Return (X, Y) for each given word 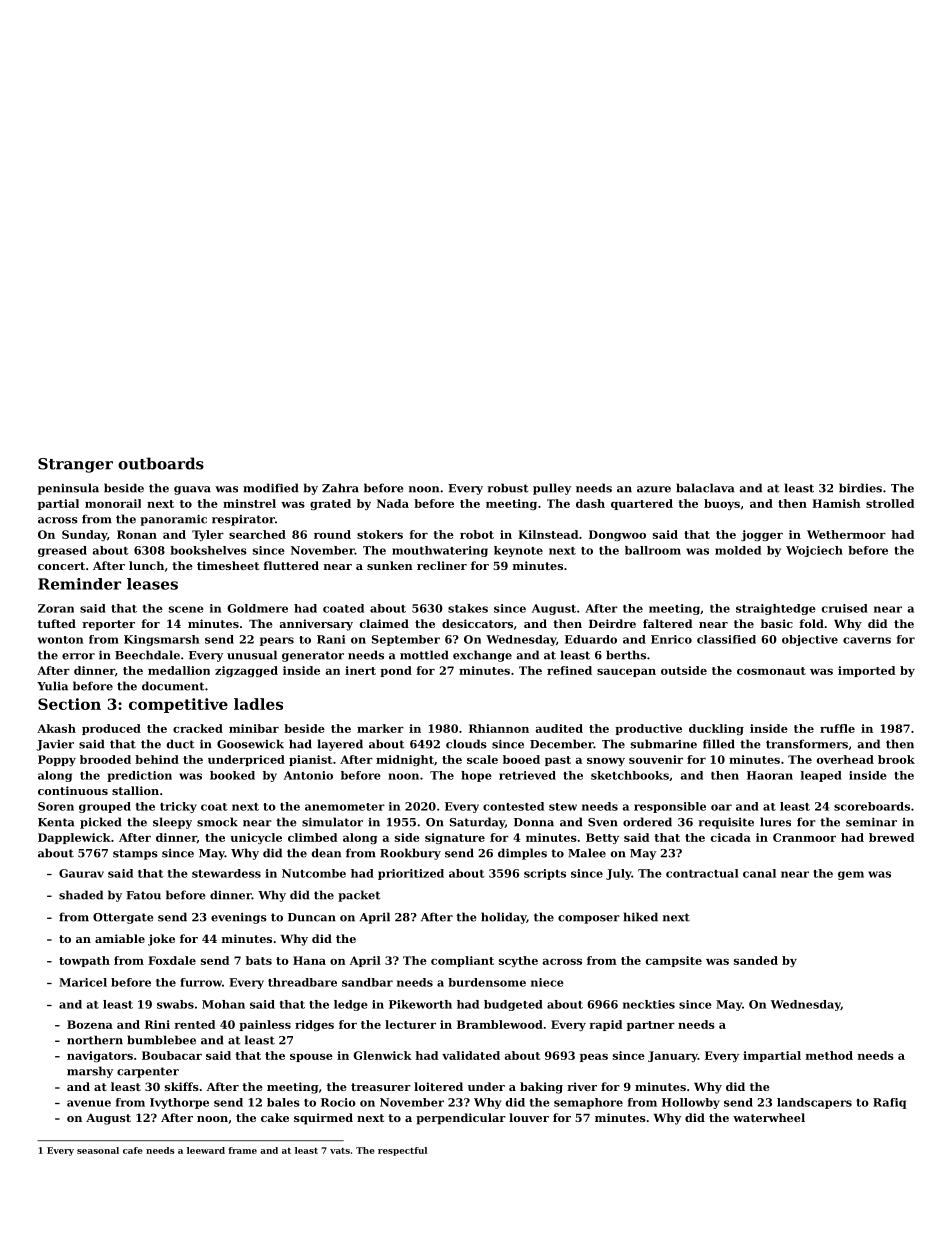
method (829, 1055)
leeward (206, 1150)
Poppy (57, 760)
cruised (845, 608)
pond (396, 671)
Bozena (90, 1024)
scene (186, 609)
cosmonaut (771, 671)
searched (257, 534)
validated (471, 1055)
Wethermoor (846, 534)
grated (330, 504)
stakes (468, 608)
